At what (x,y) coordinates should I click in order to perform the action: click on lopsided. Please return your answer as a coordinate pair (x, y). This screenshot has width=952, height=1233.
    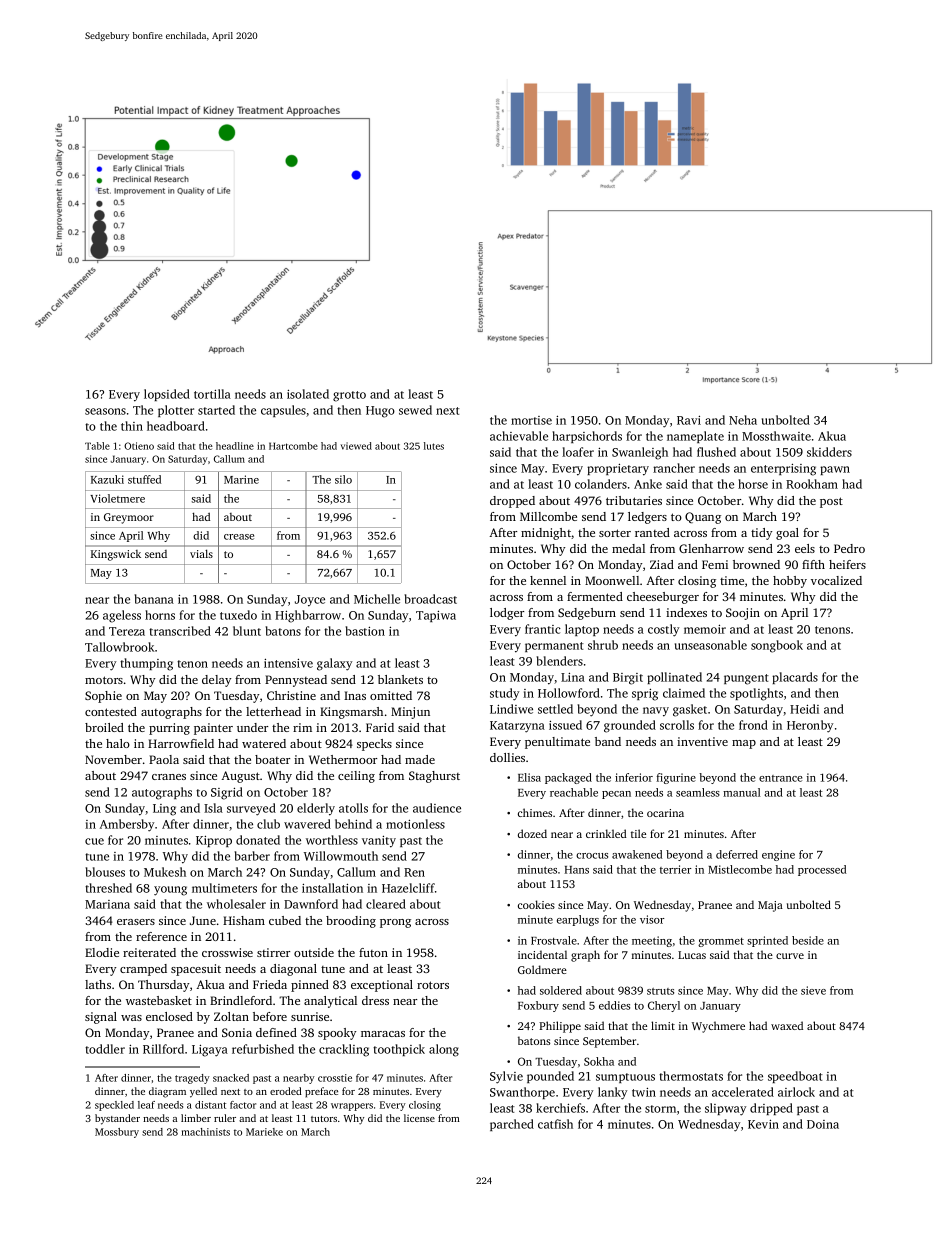
    Looking at the image, I should click on (167, 395).
